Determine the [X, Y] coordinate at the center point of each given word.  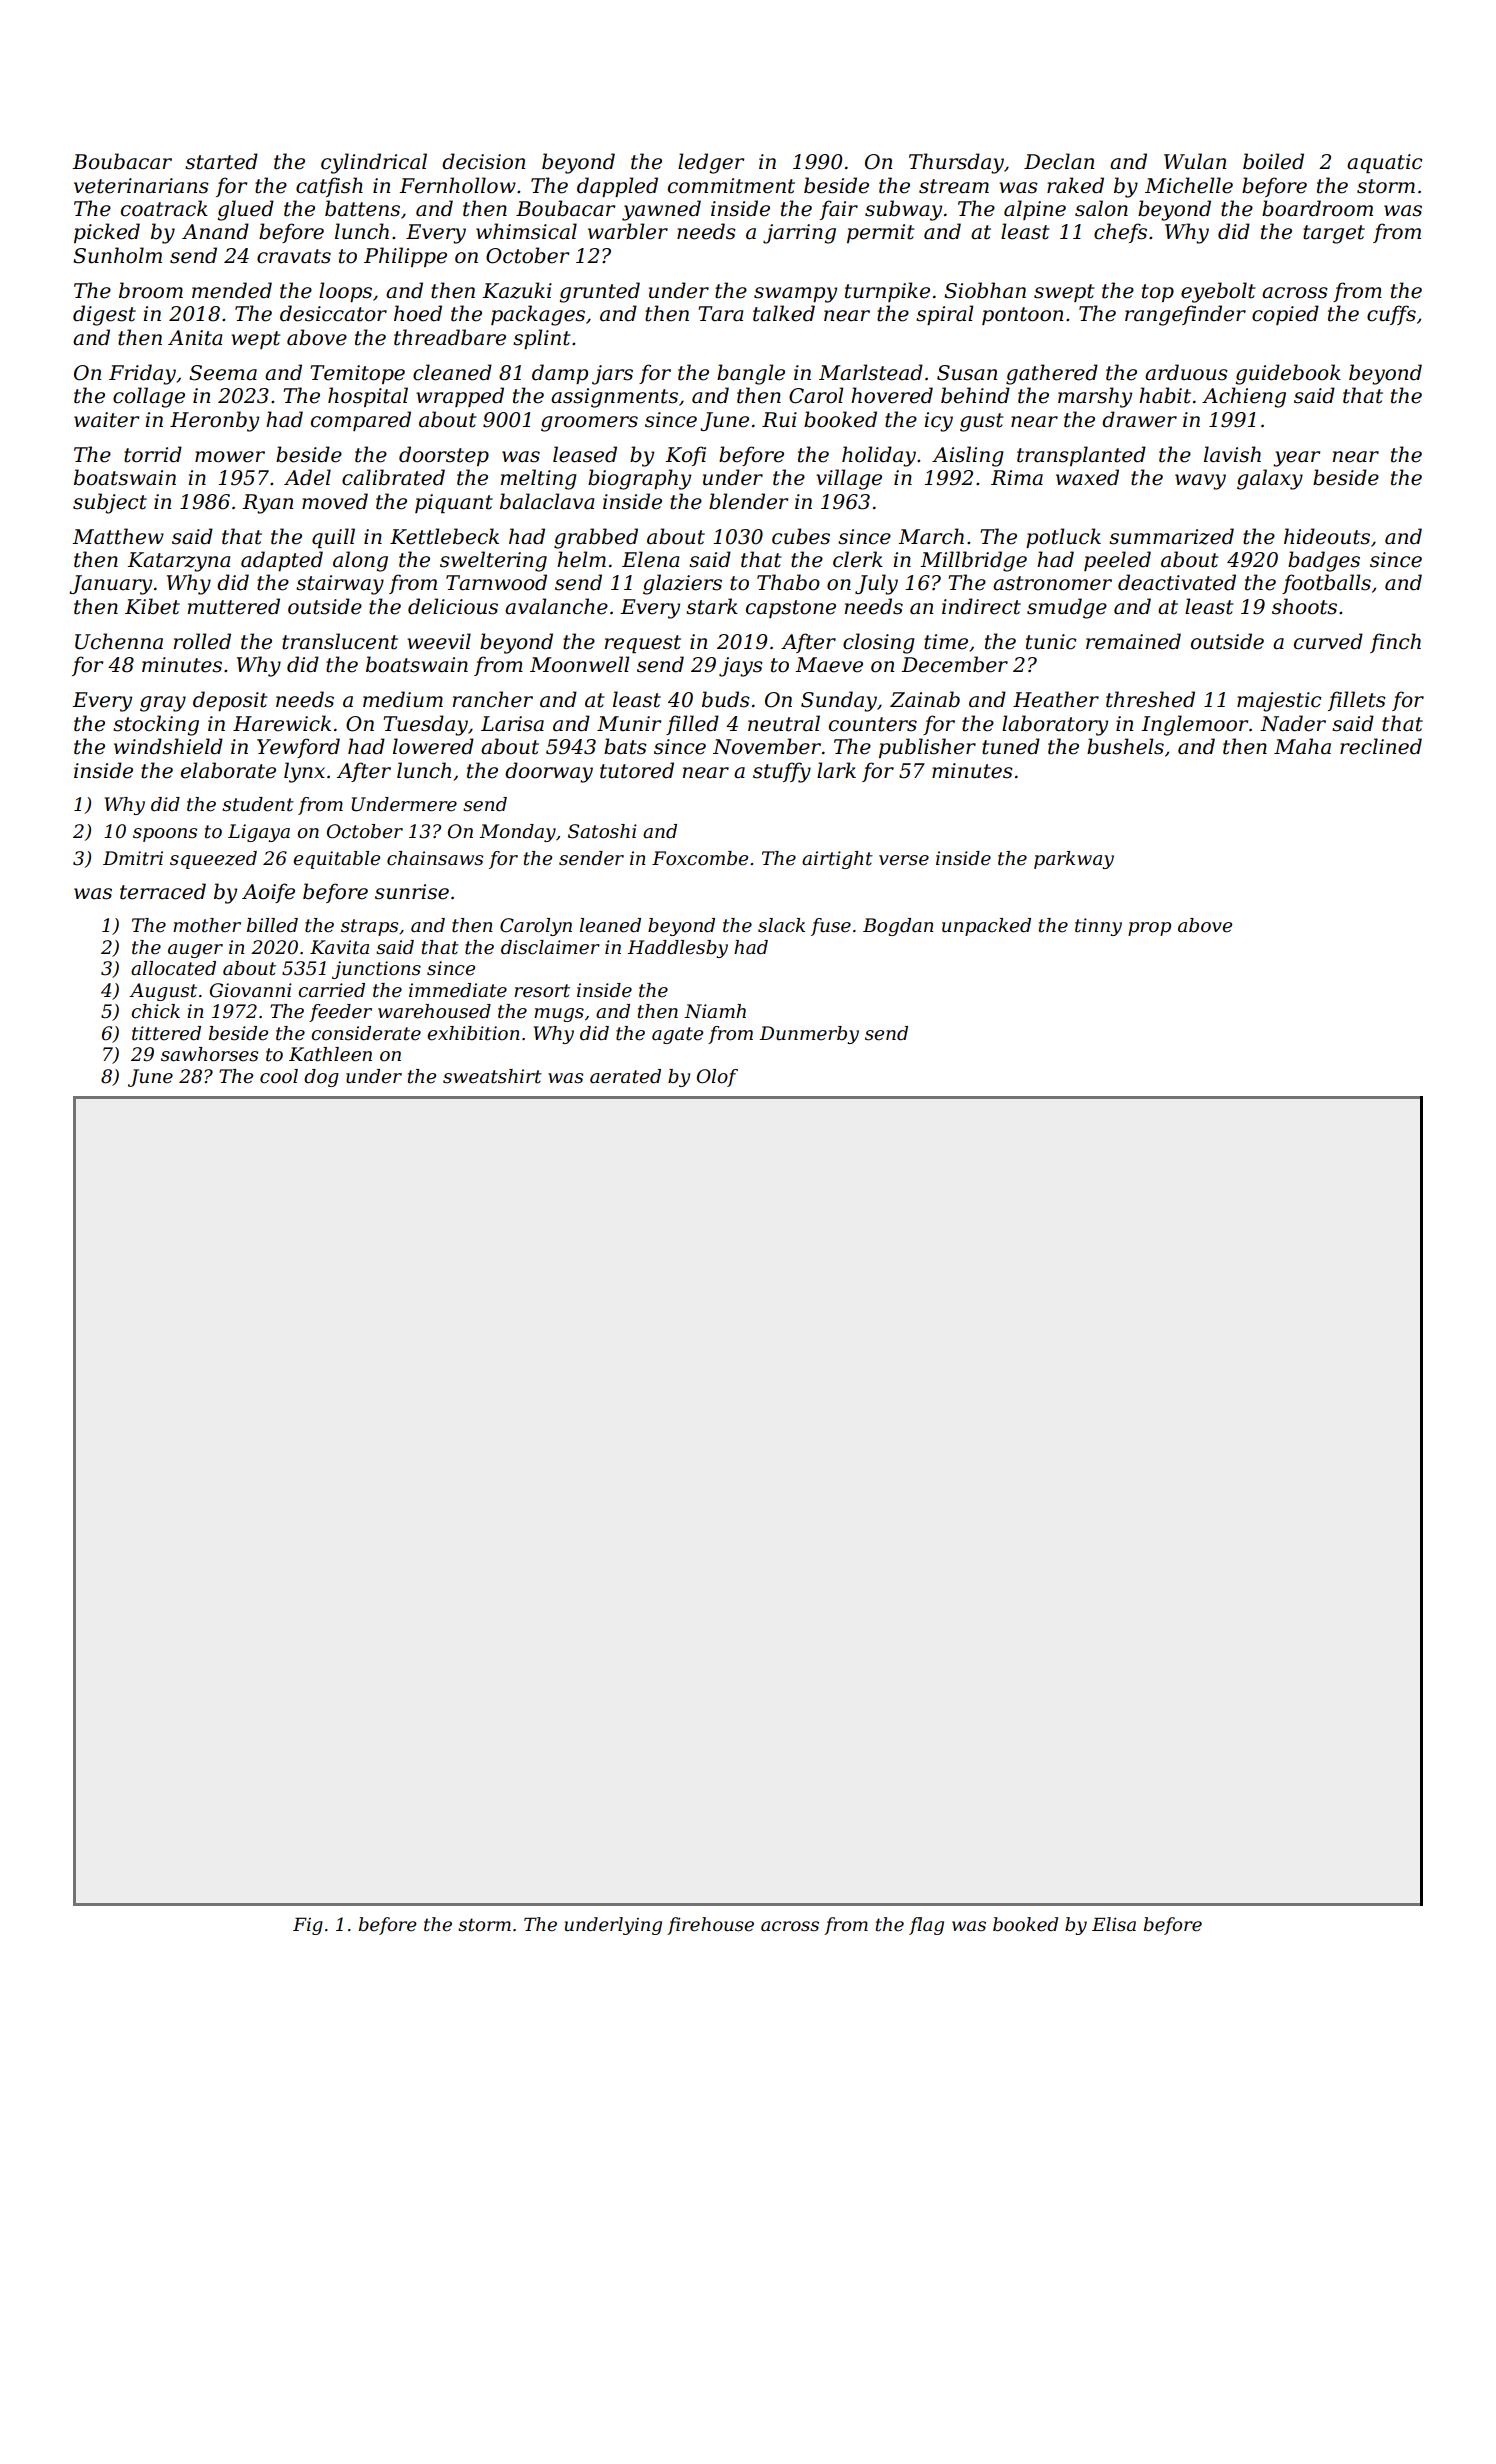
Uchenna [119, 641]
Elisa [1114, 1924]
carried [331, 990]
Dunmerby [809, 1035]
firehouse [710, 1926]
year [1296, 459]
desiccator [333, 313]
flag [926, 1926]
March [931, 536]
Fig [308, 1926]
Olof [717, 1078]
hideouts [1327, 536]
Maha [1302, 746]
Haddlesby [677, 949]
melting [539, 479]
